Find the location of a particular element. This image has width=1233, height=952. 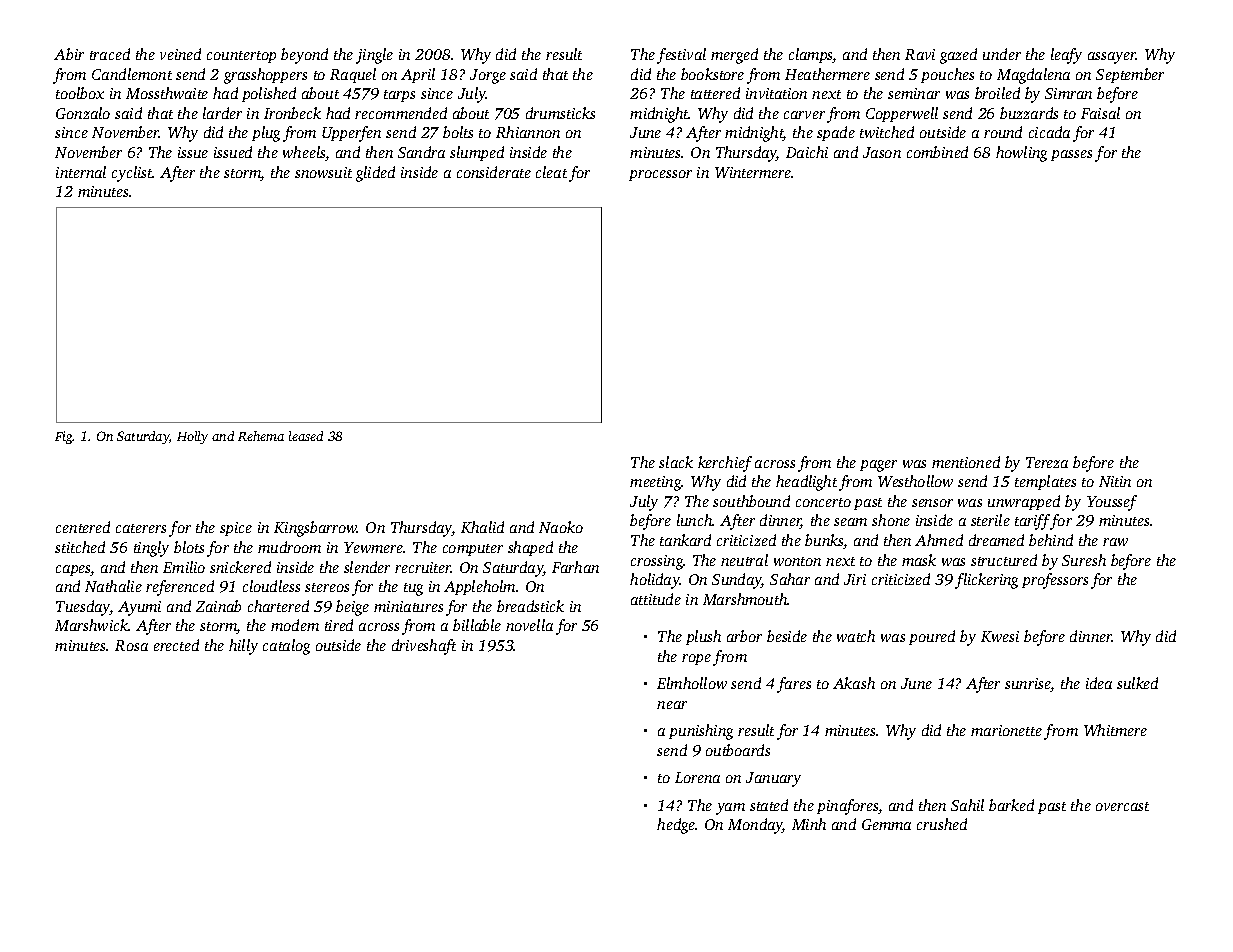

jingle is located at coordinates (374, 56).
